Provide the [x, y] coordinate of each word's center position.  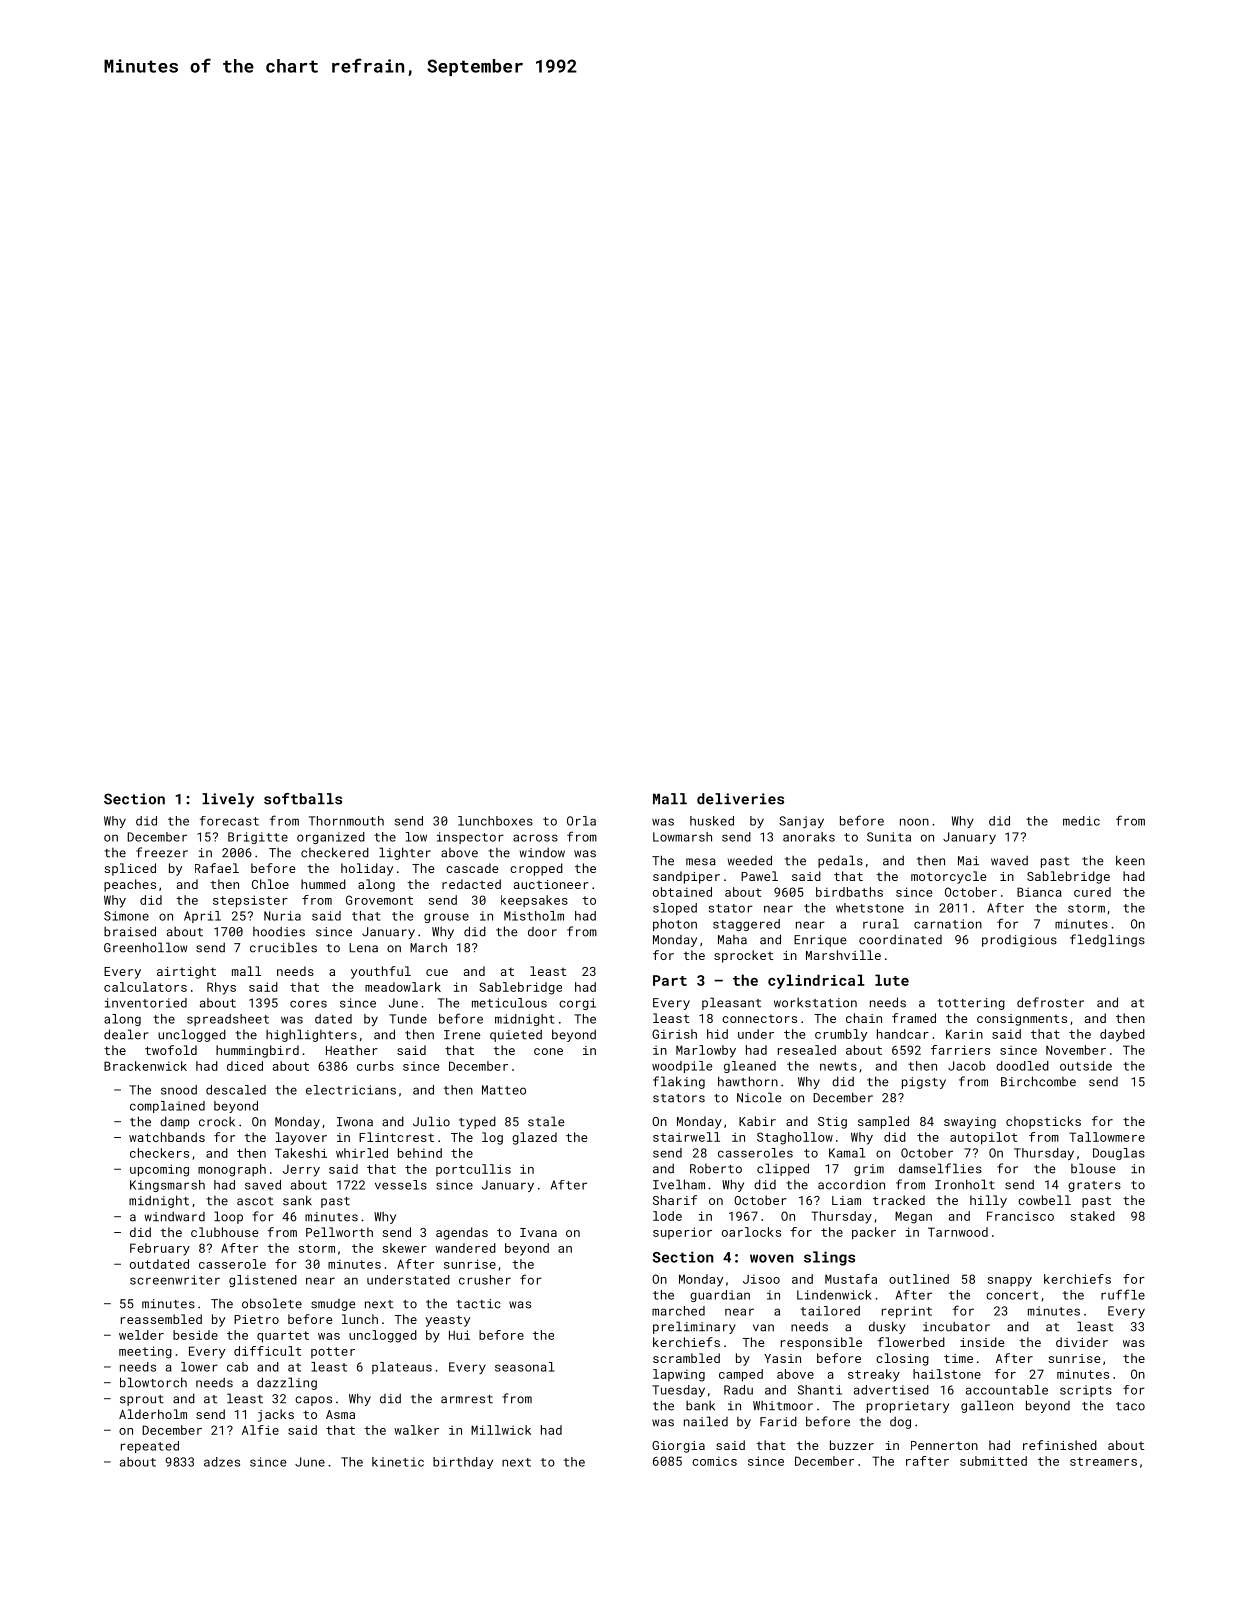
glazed [534, 1138]
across [535, 838]
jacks [276, 1415]
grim [869, 1170]
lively [228, 800]
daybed [1122, 1035]
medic [1081, 821]
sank [297, 1200]
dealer [126, 1034]
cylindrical [816, 981]
